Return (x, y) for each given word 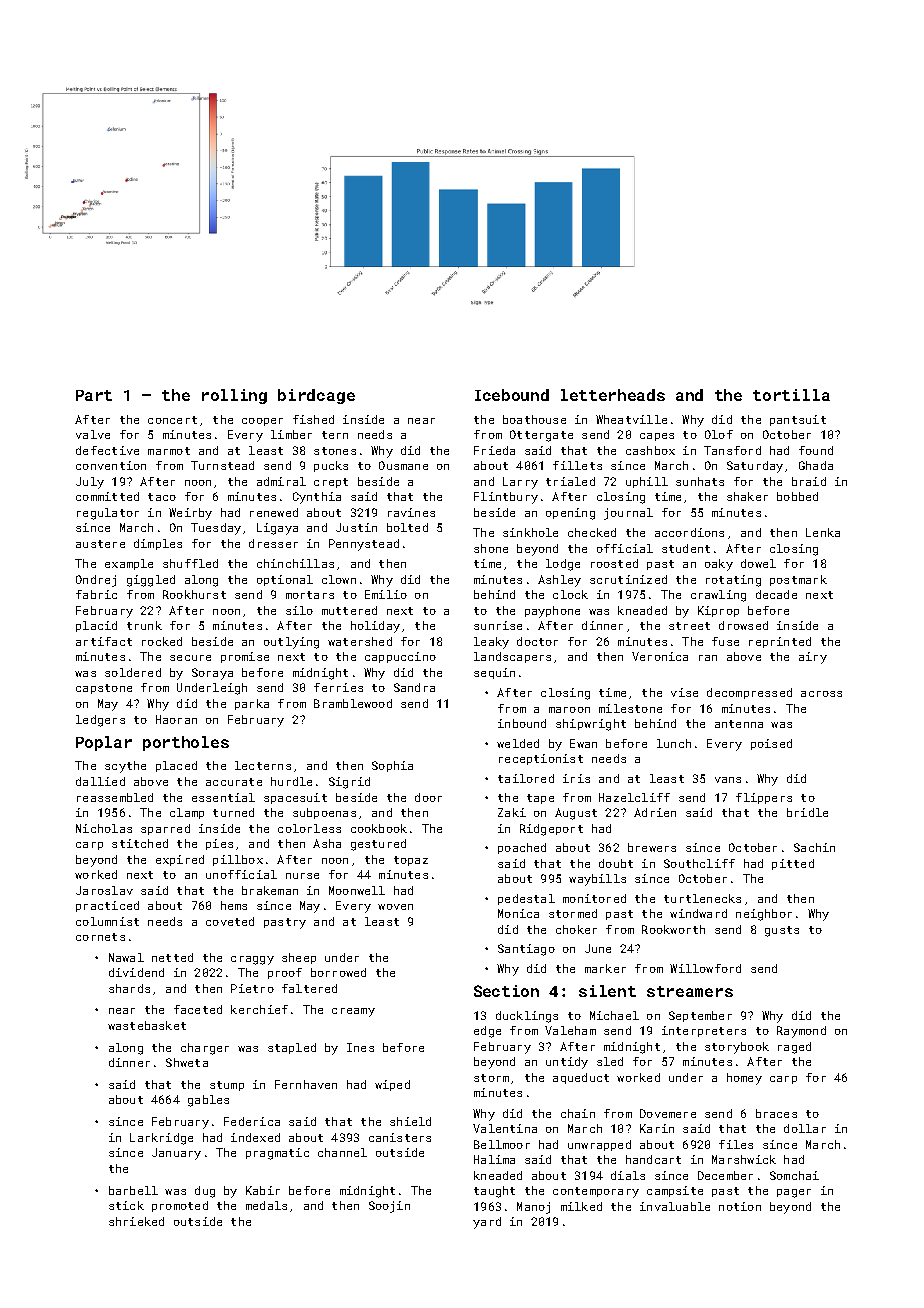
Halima (494, 1159)
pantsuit (798, 420)
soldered (133, 672)
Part (94, 395)
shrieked (136, 1221)
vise (684, 692)
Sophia (392, 766)
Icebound (512, 395)
